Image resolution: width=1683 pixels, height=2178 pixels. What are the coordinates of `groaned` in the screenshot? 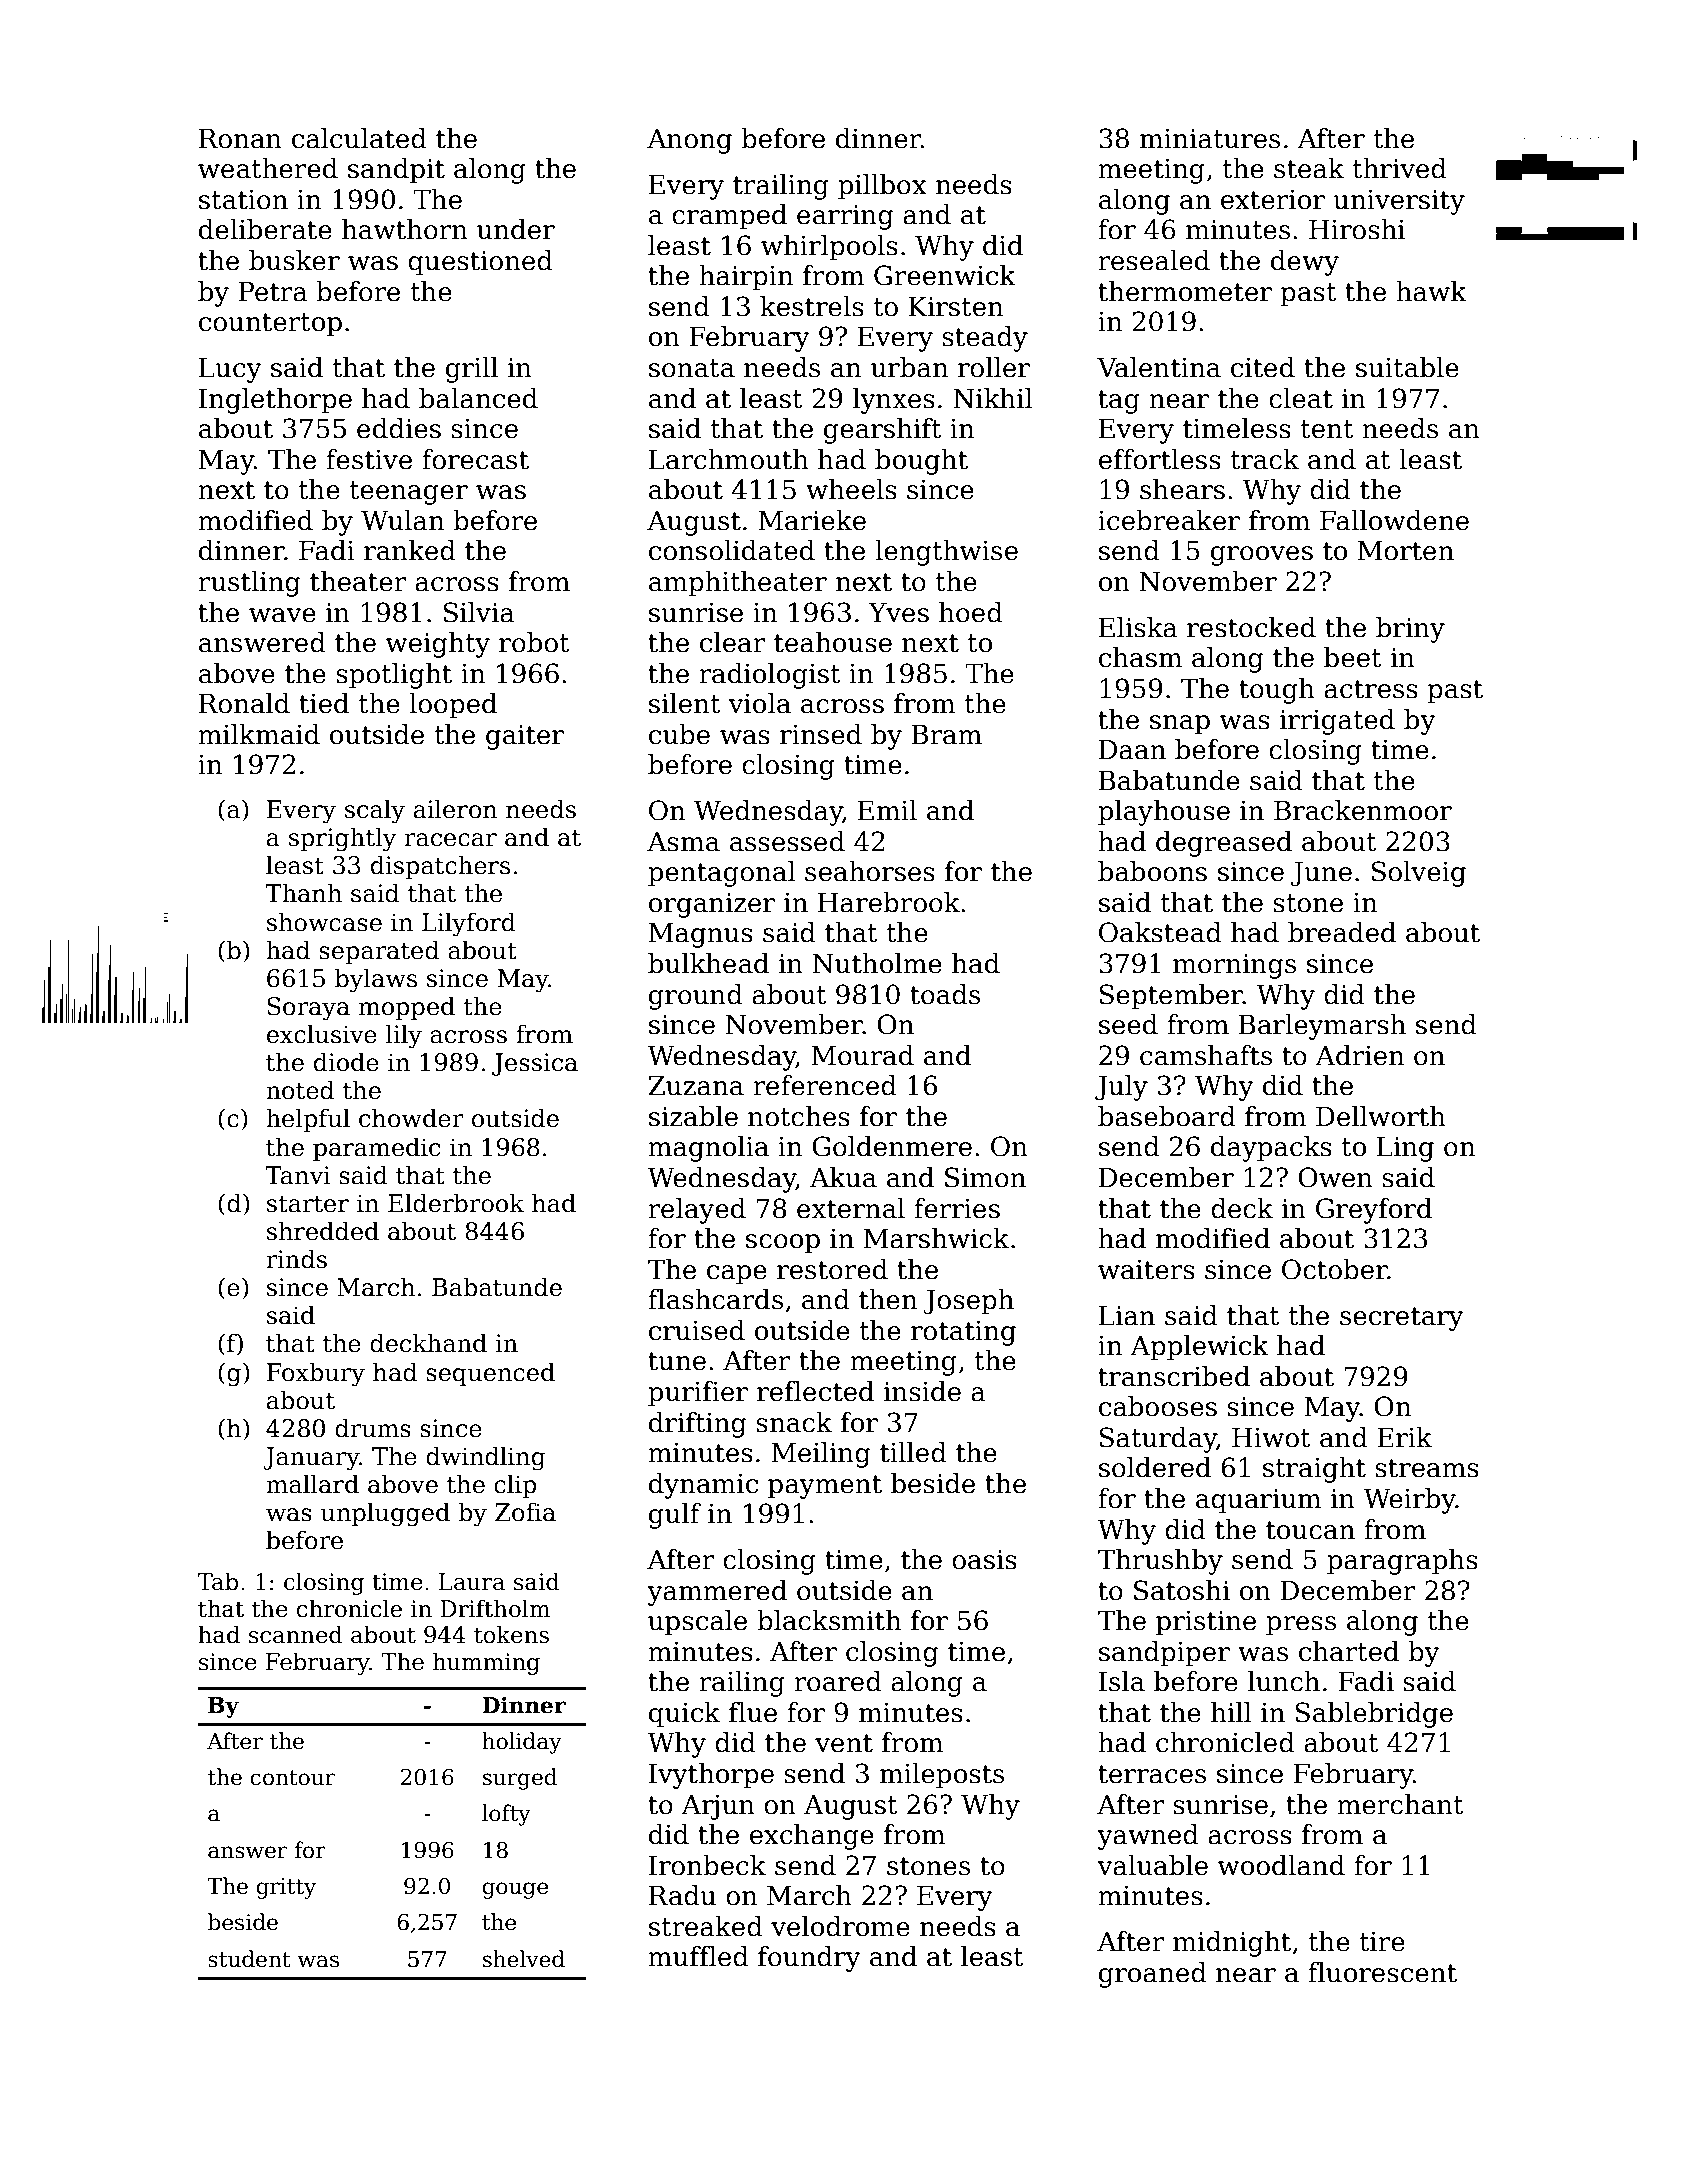 It's located at (1153, 1975).
